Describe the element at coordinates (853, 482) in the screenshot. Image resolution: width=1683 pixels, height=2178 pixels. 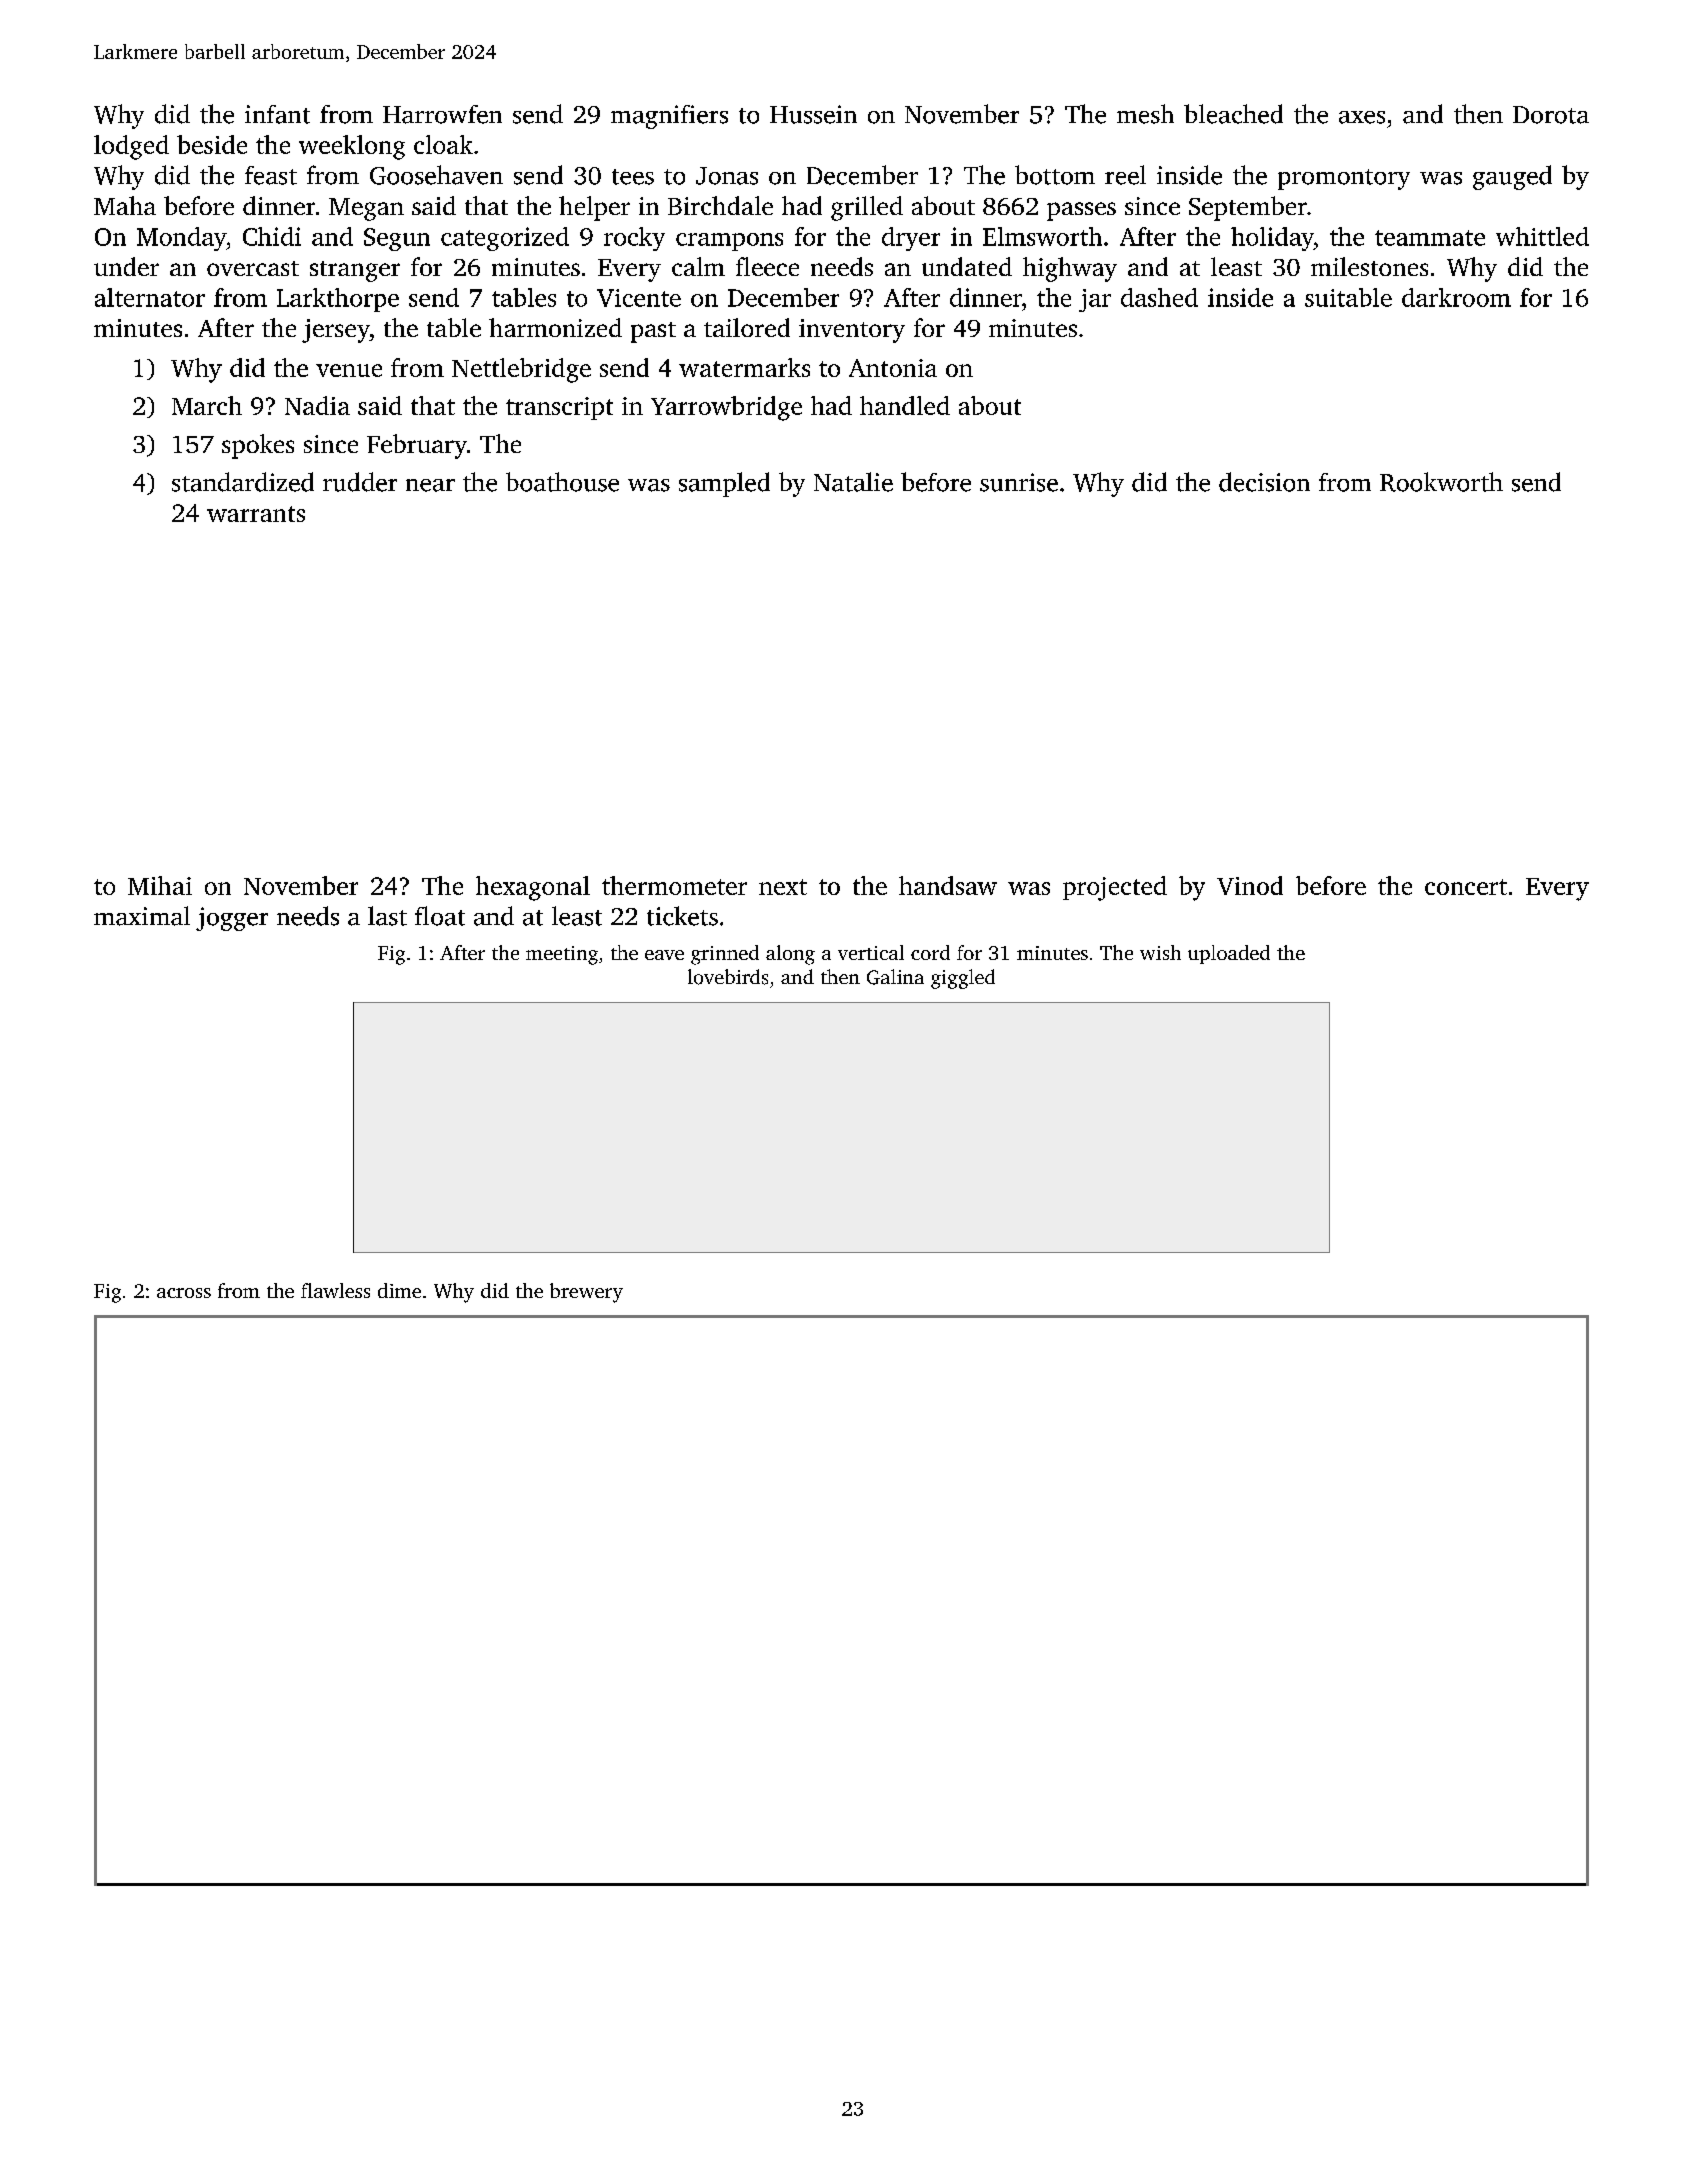
I see `Natalie` at that location.
